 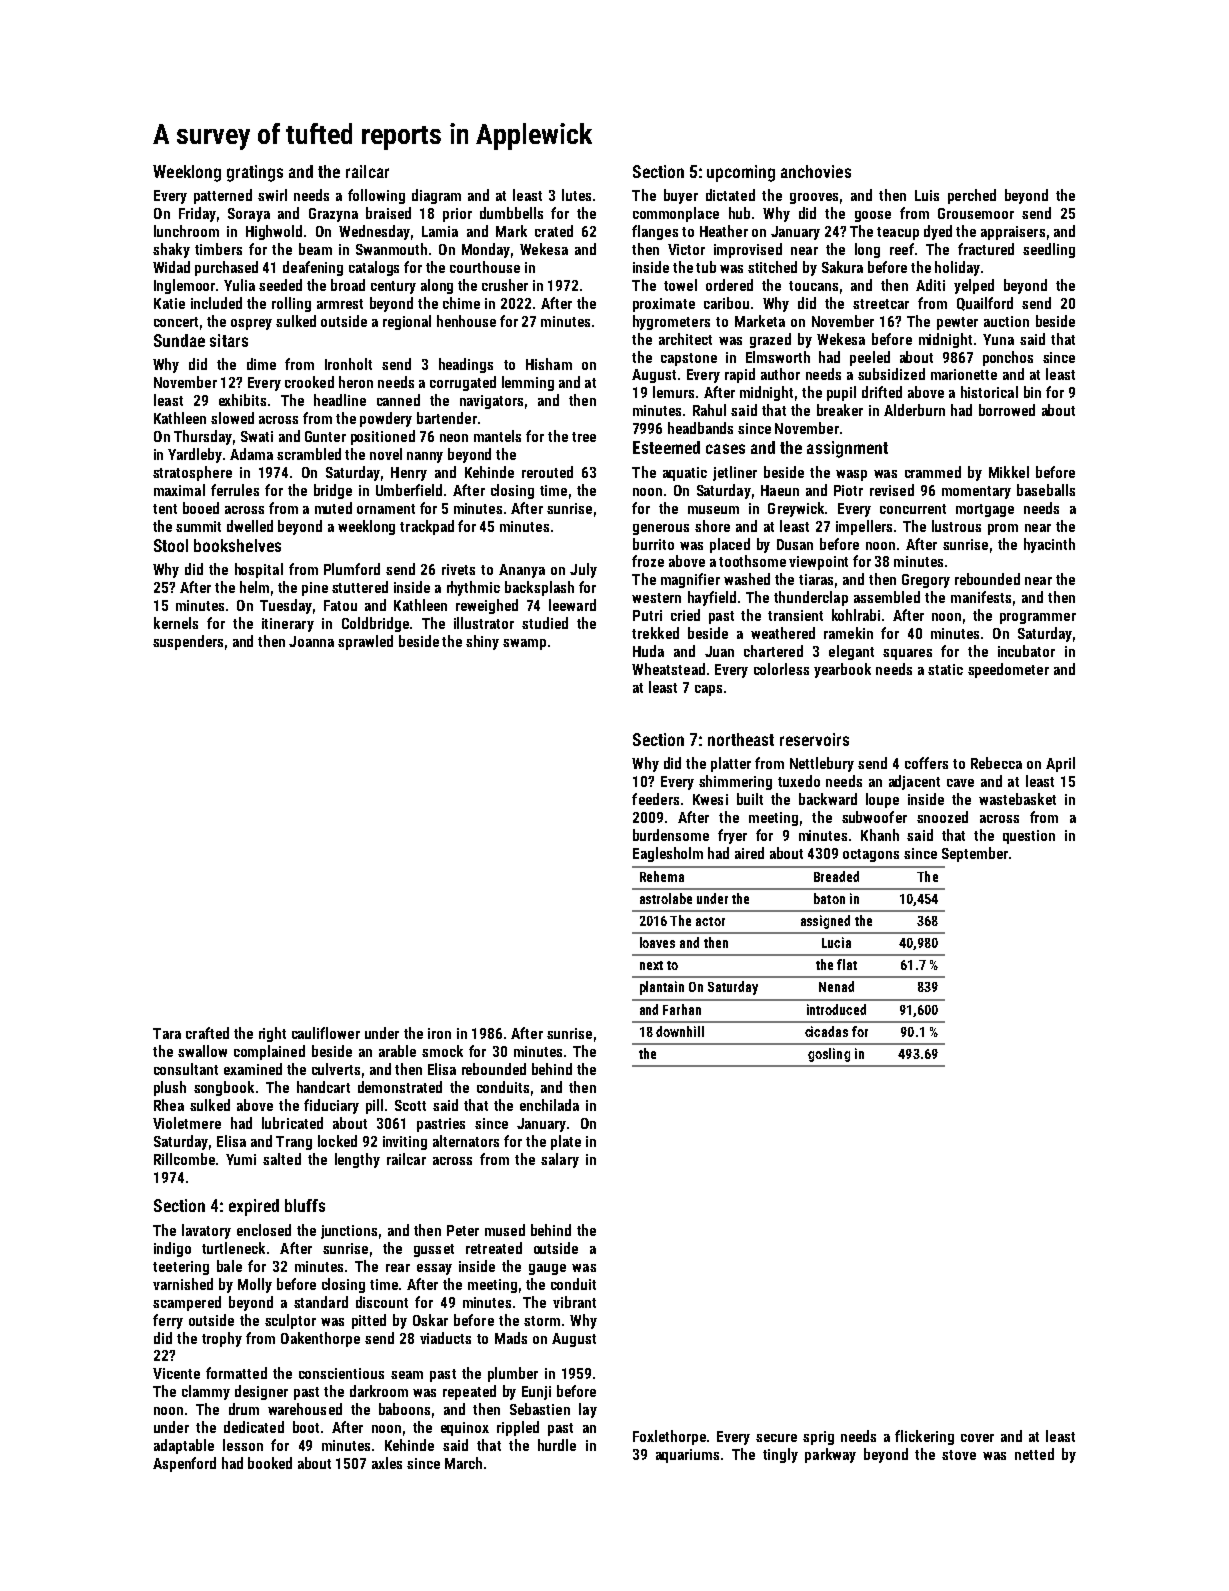 What do you see at coordinates (255, 1285) in the document?
I see `Molly` at bounding box center [255, 1285].
